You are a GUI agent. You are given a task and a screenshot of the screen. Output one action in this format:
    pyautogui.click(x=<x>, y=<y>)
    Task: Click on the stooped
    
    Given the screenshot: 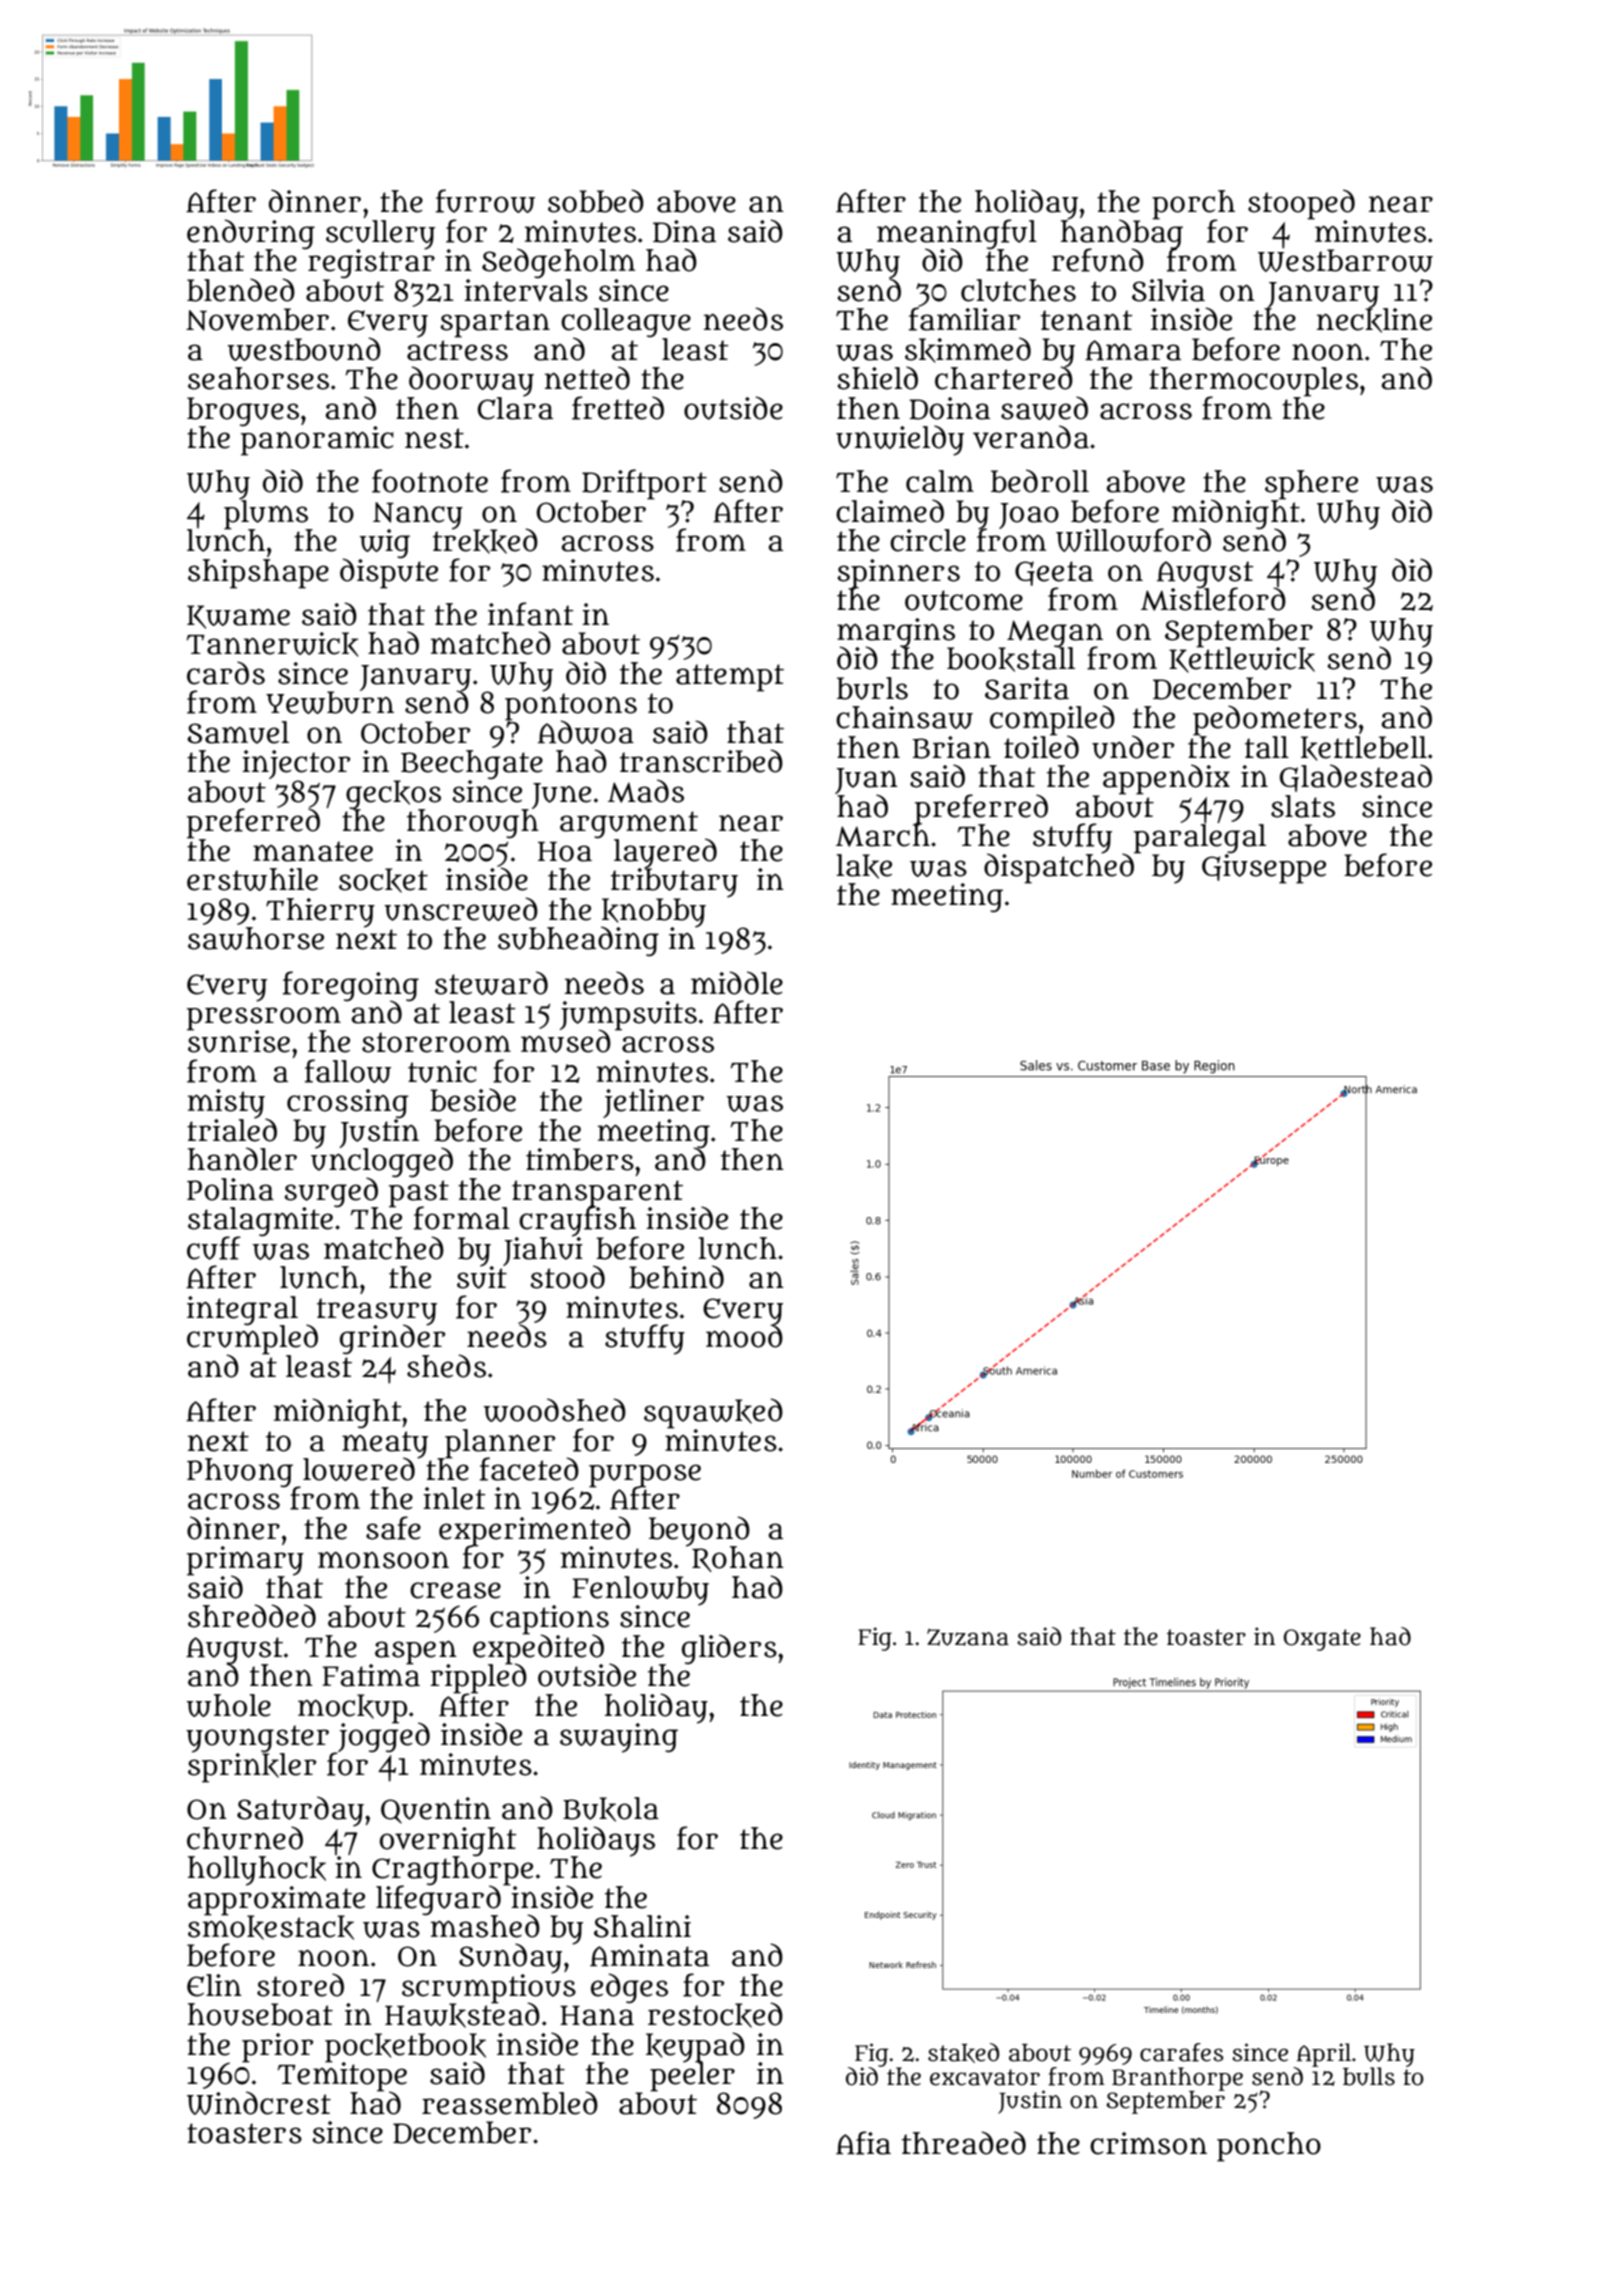 What is the action you would take?
    pyautogui.click(x=1301, y=204)
